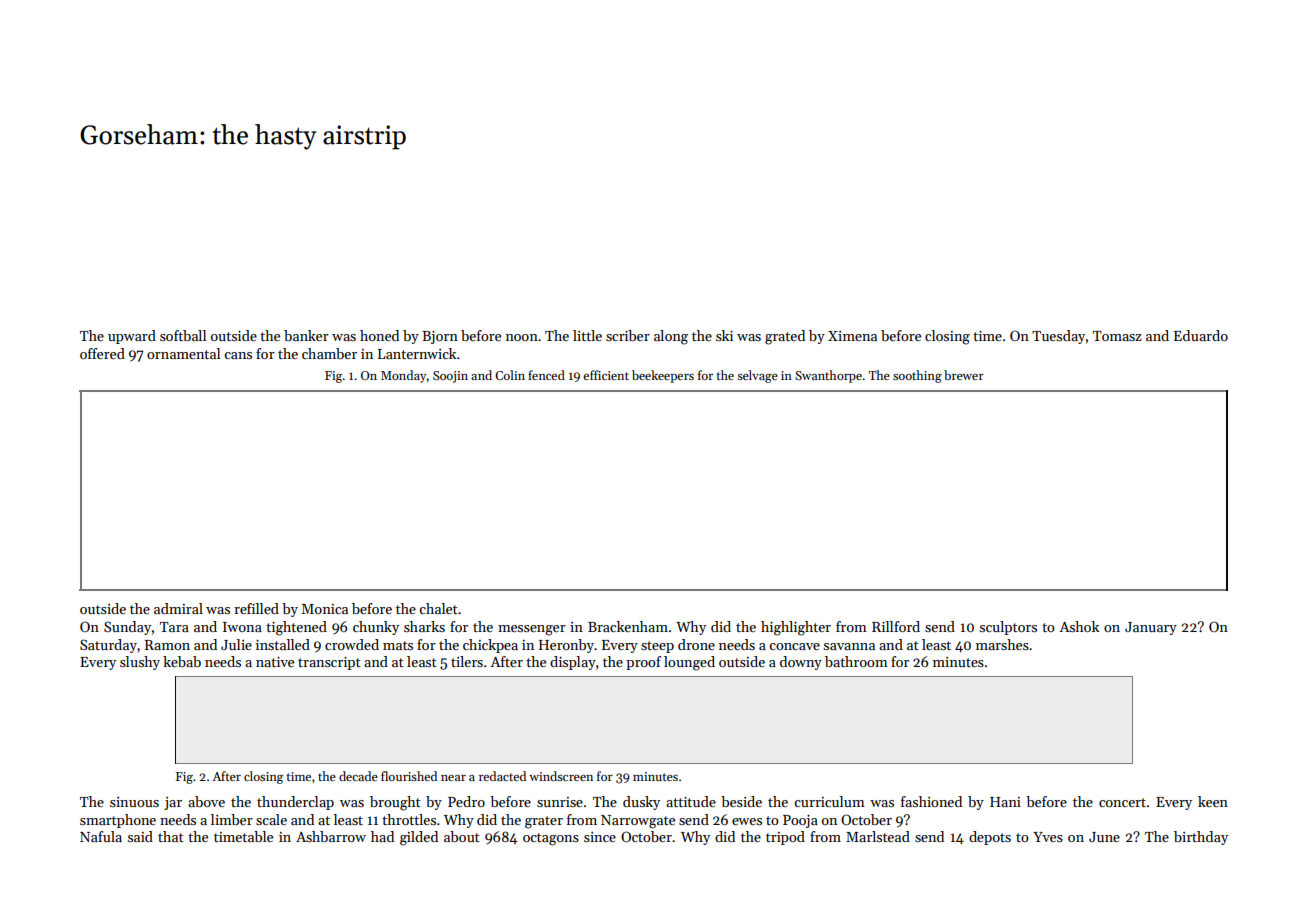  What do you see at coordinates (796, 628) in the screenshot?
I see `highlighter` at bounding box center [796, 628].
